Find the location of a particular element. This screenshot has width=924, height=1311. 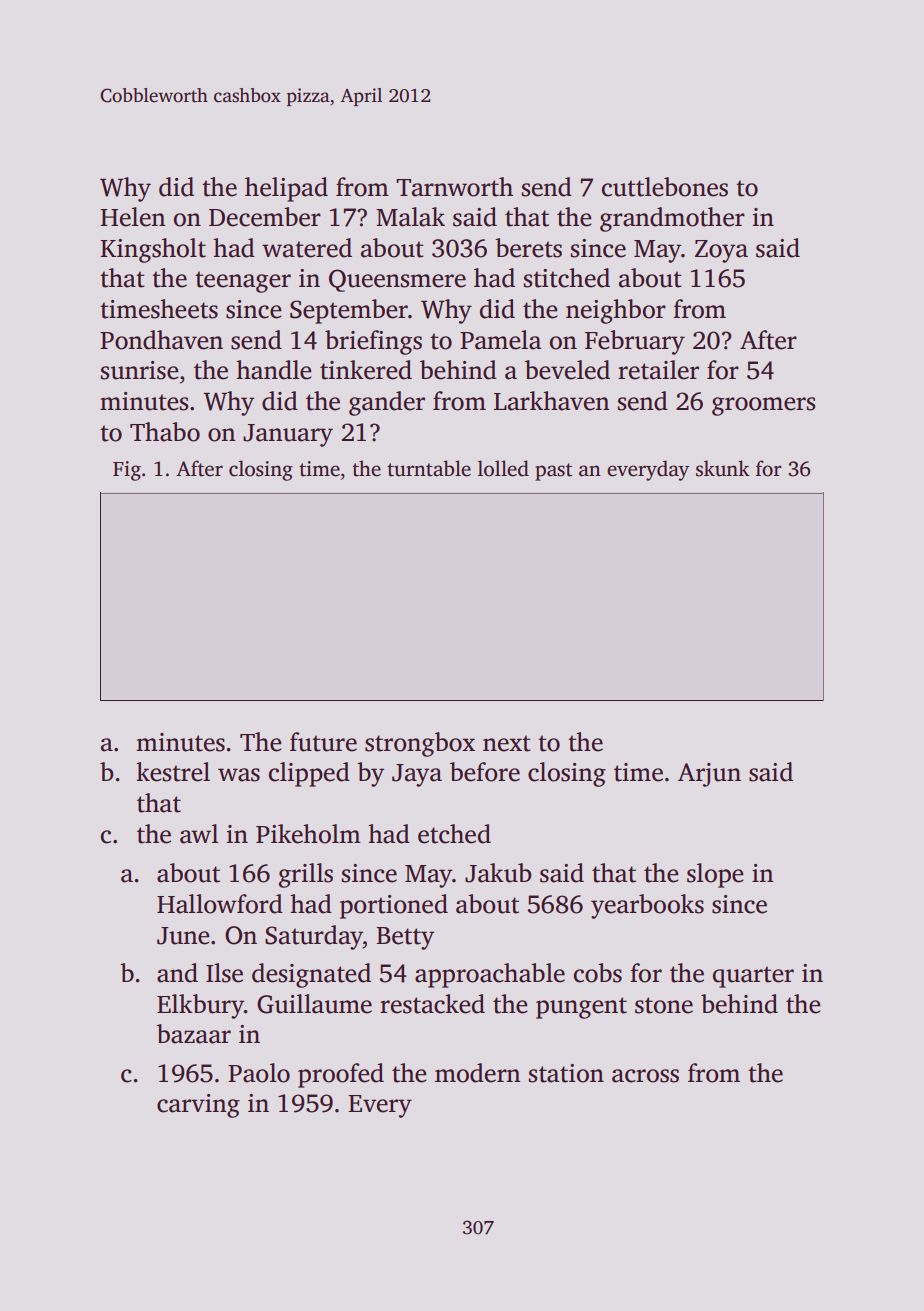

skunk is located at coordinates (722, 468).
